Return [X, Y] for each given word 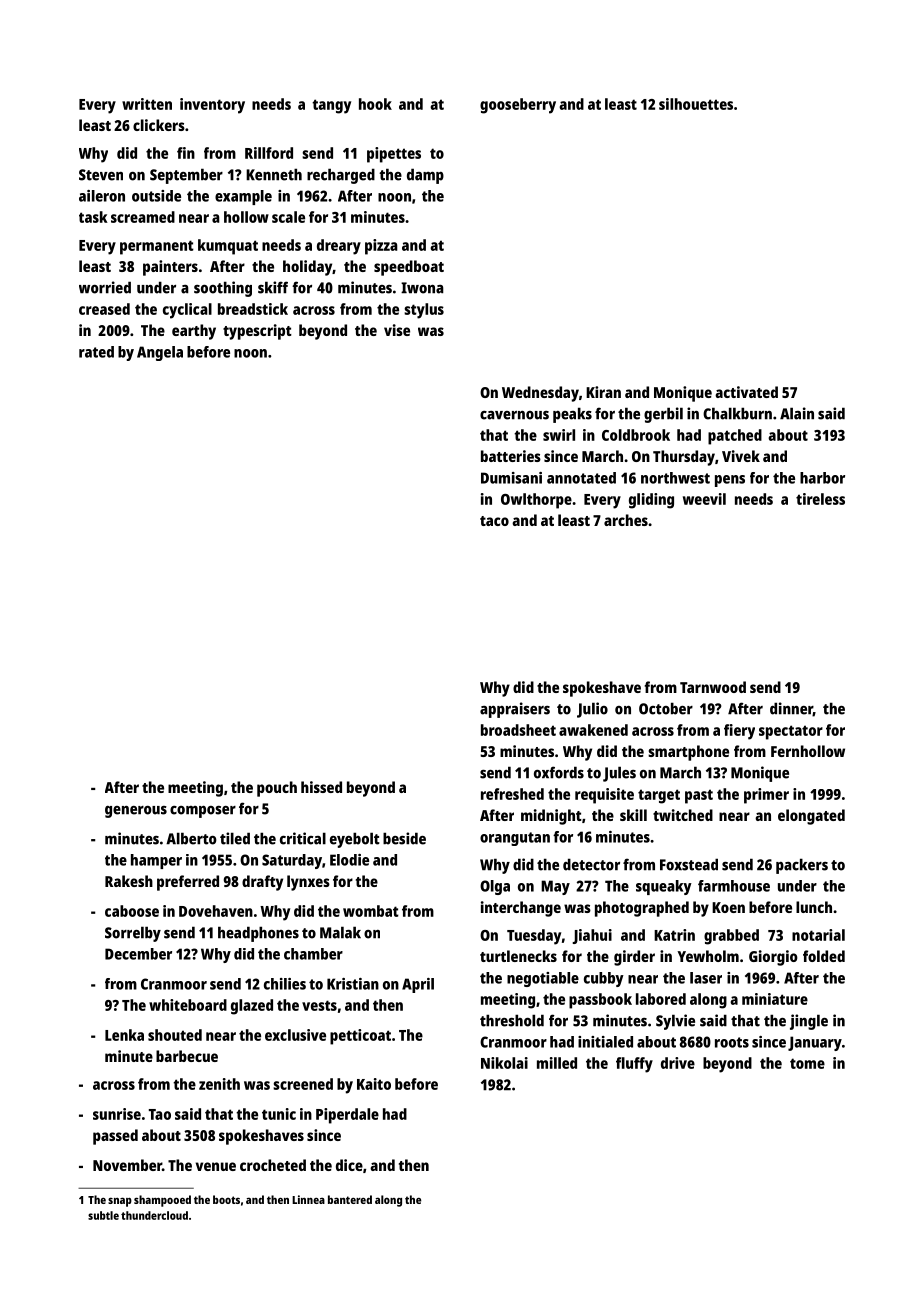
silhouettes [696, 104]
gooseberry [518, 106]
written [147, 104]
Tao [160, 1114]
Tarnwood [713, 687]
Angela [160, 353]
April [418, 985]
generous [136, 812]
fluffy [634, 1065]
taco [494, 521]
